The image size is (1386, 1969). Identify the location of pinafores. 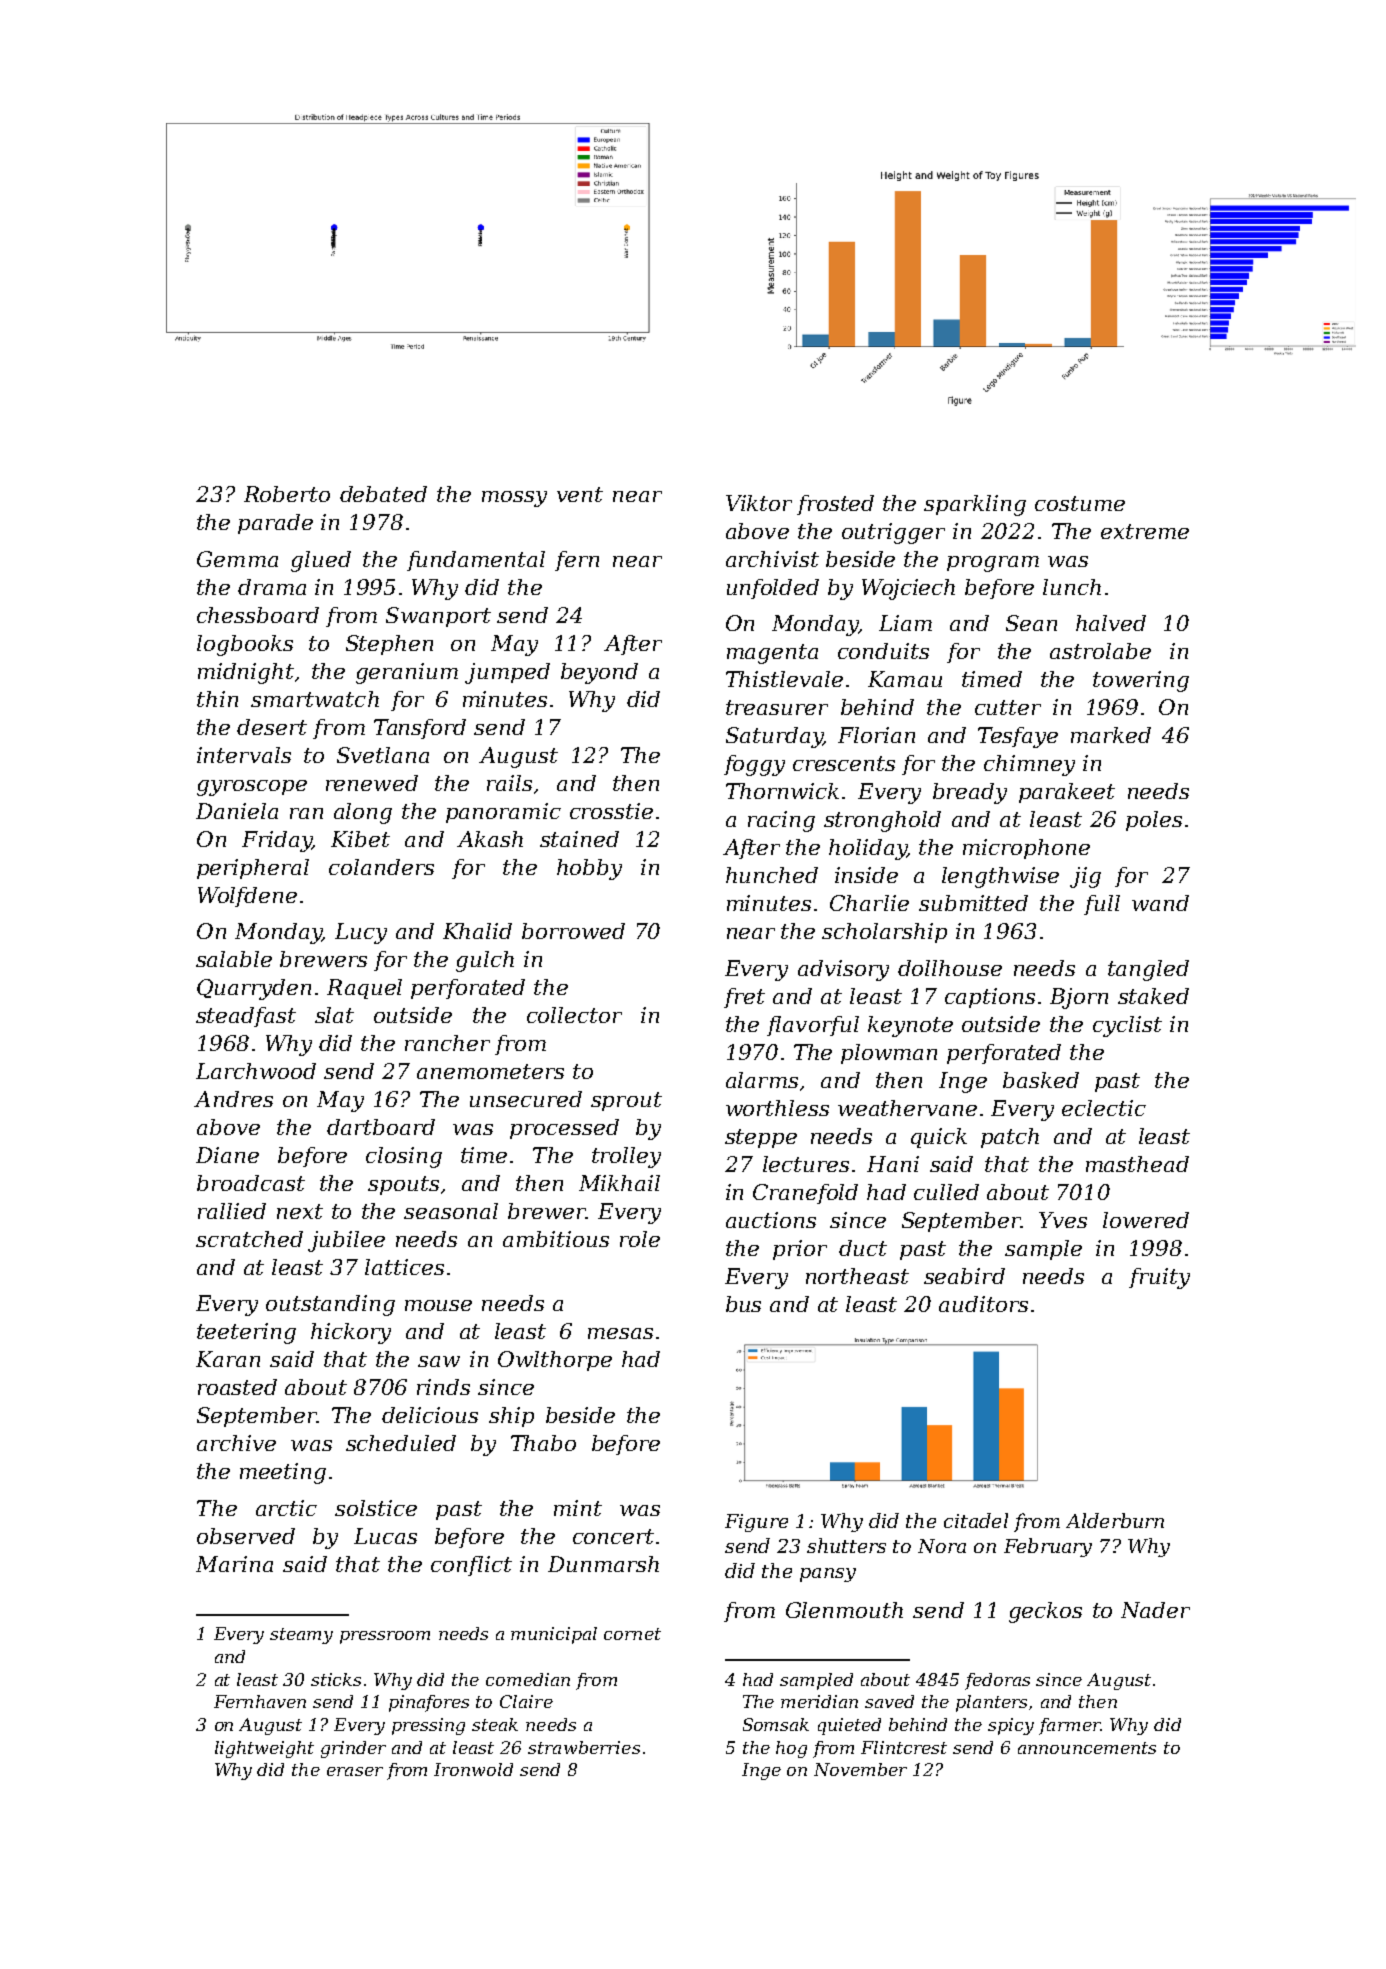
(429, 1703).
